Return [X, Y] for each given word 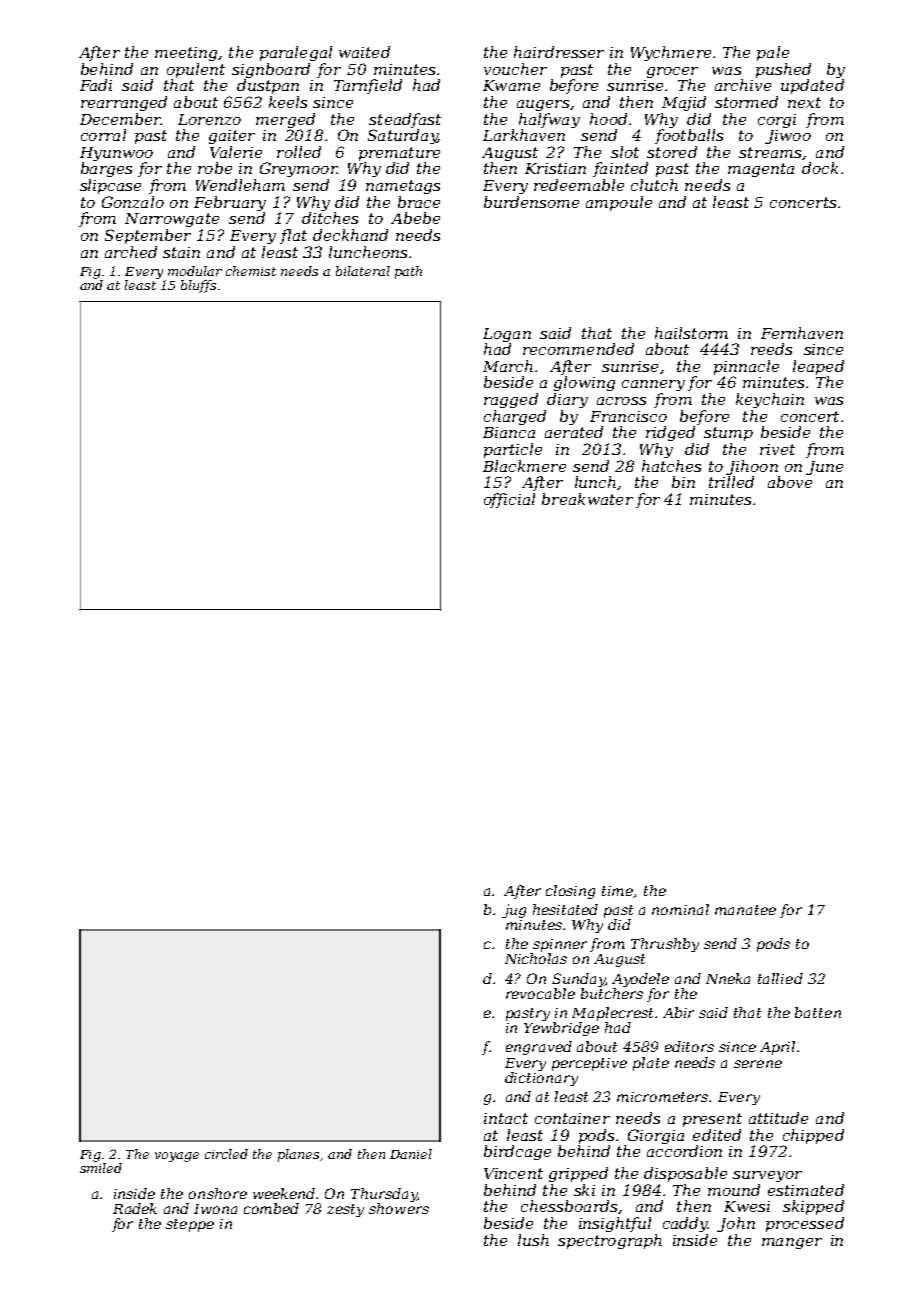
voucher [515, 69]
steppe [190, 1225]
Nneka [728, 978]
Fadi [96, 85]
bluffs [198, 286]
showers [399, 1208]
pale [773, 53]
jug [514, 911]
